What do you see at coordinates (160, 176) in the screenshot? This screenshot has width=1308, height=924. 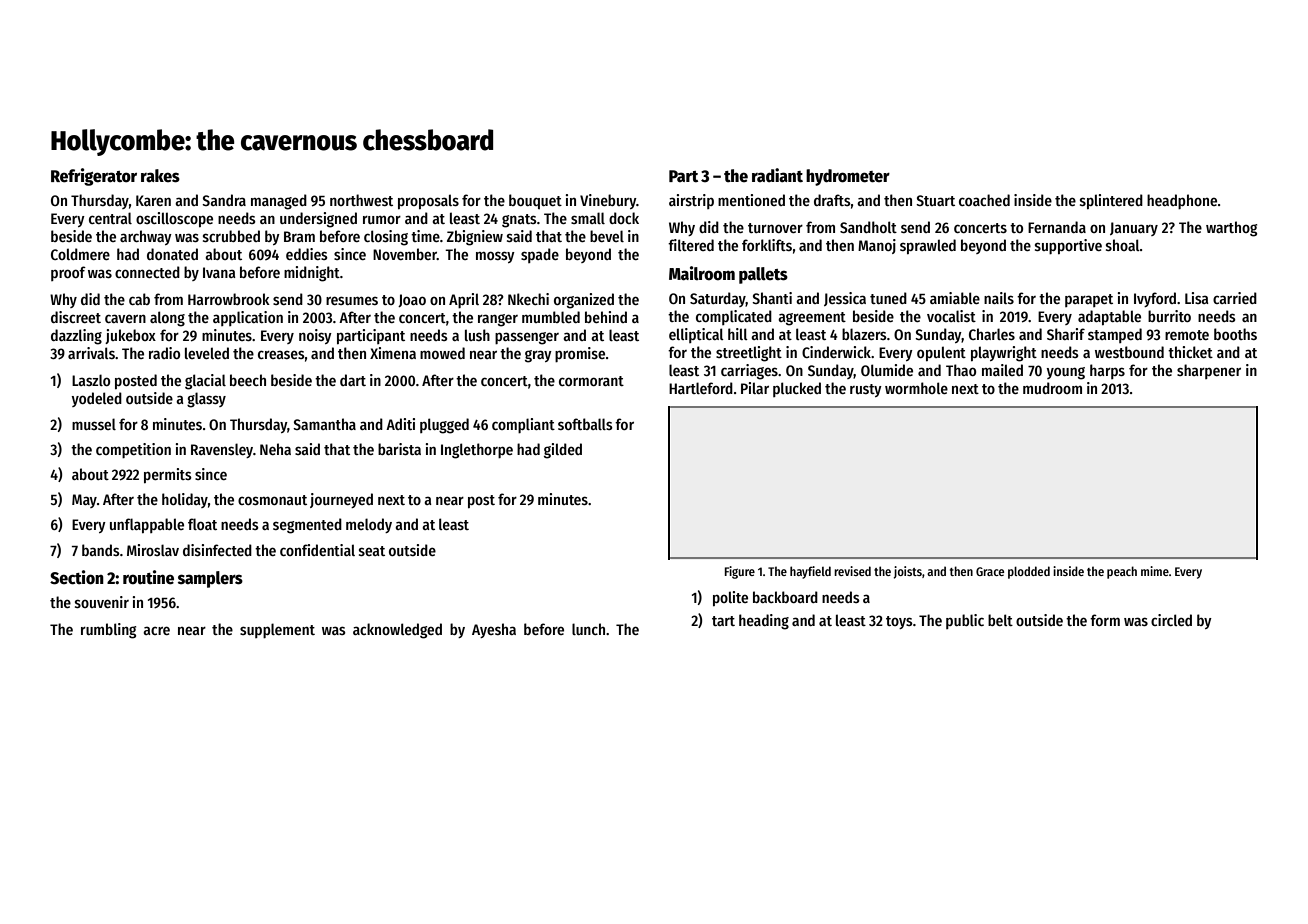 I see `rakes` at bounding box center [160, 176].
